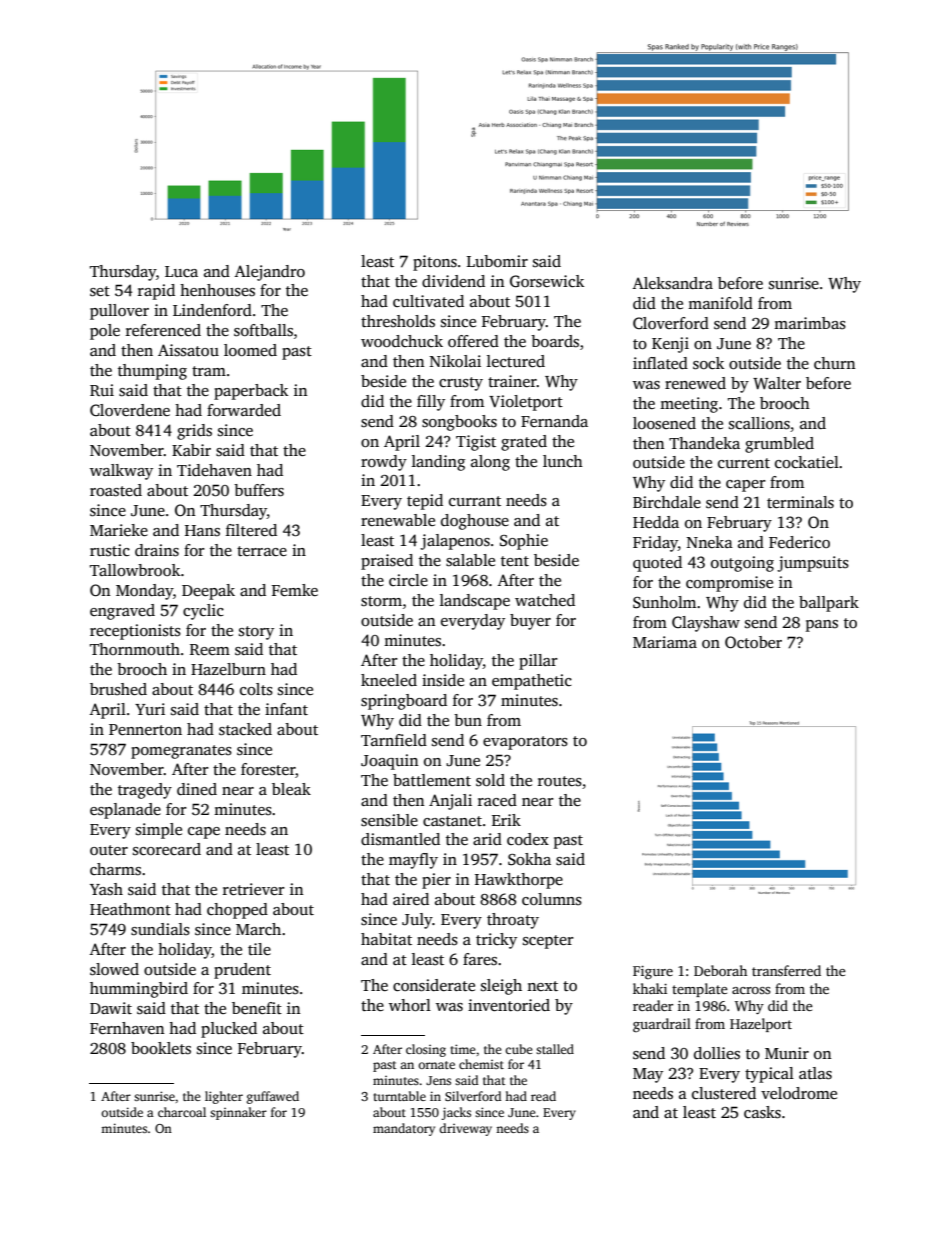 The width and height of the document is (952, 1233). What do you see at coordinates (435, 263) in the document?
I see `pitons` at bounding box center [435, 263].
